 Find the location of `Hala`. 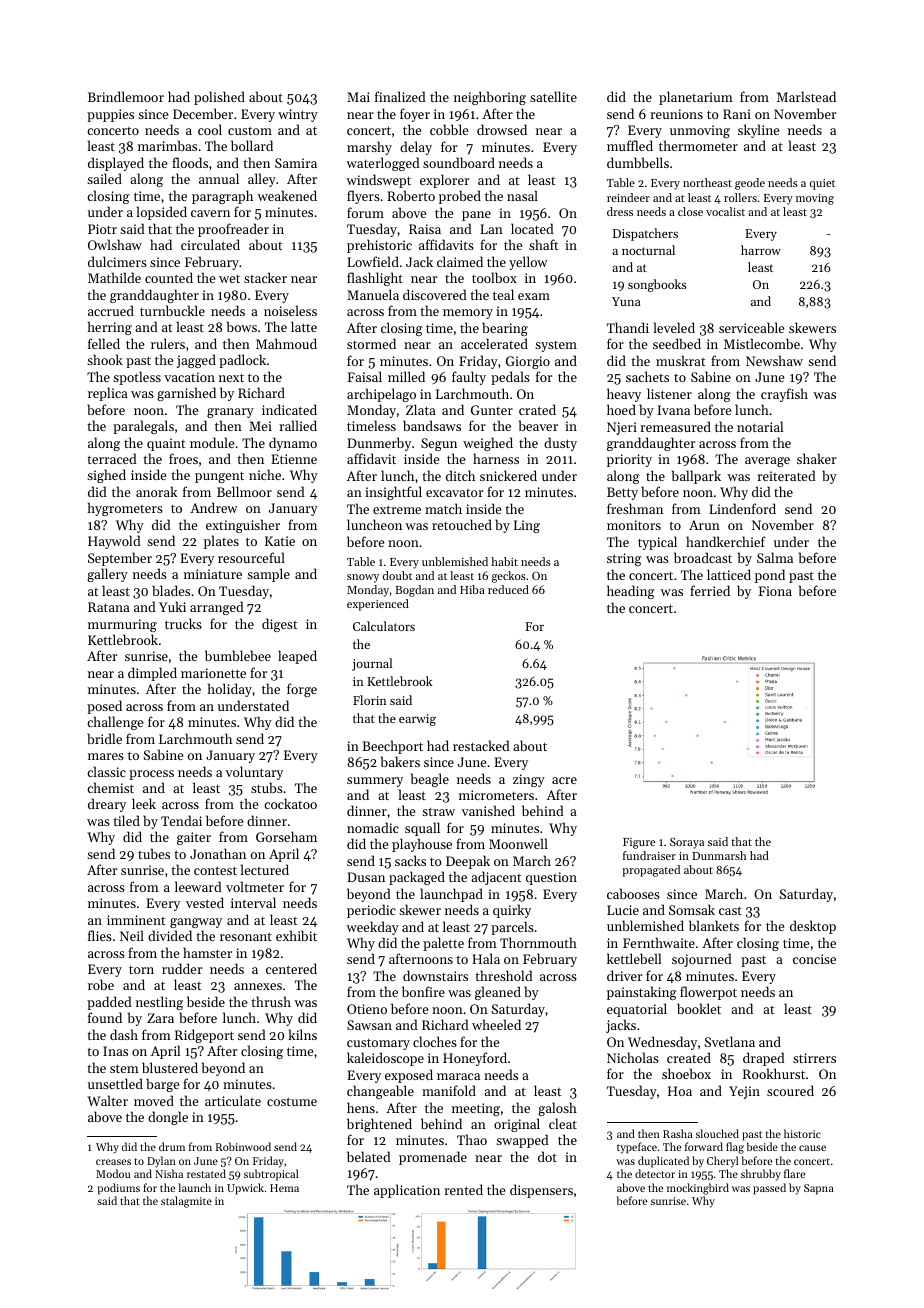

Hala is located at coordinates (486, 958).
